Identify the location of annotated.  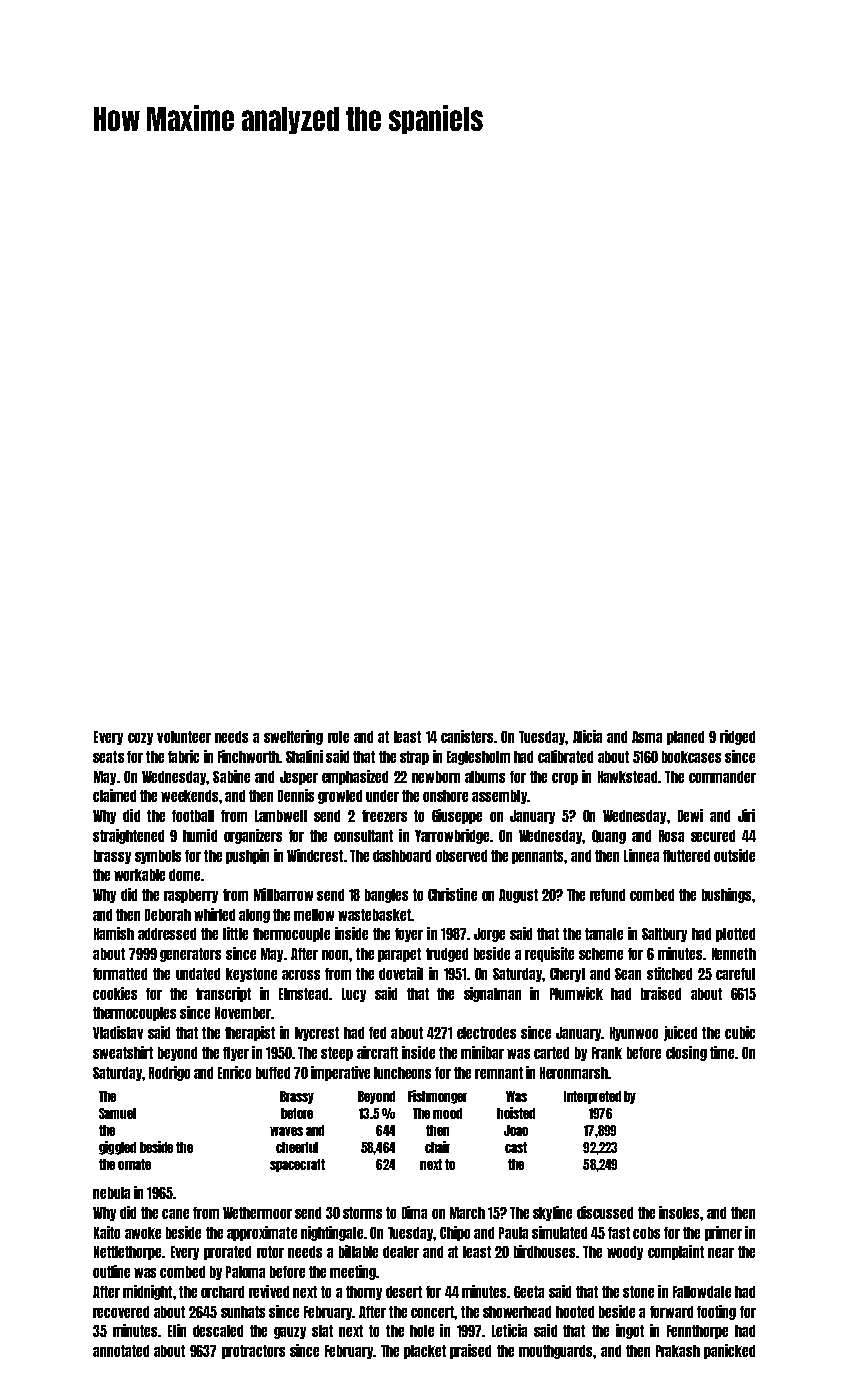
(121, 1351).
